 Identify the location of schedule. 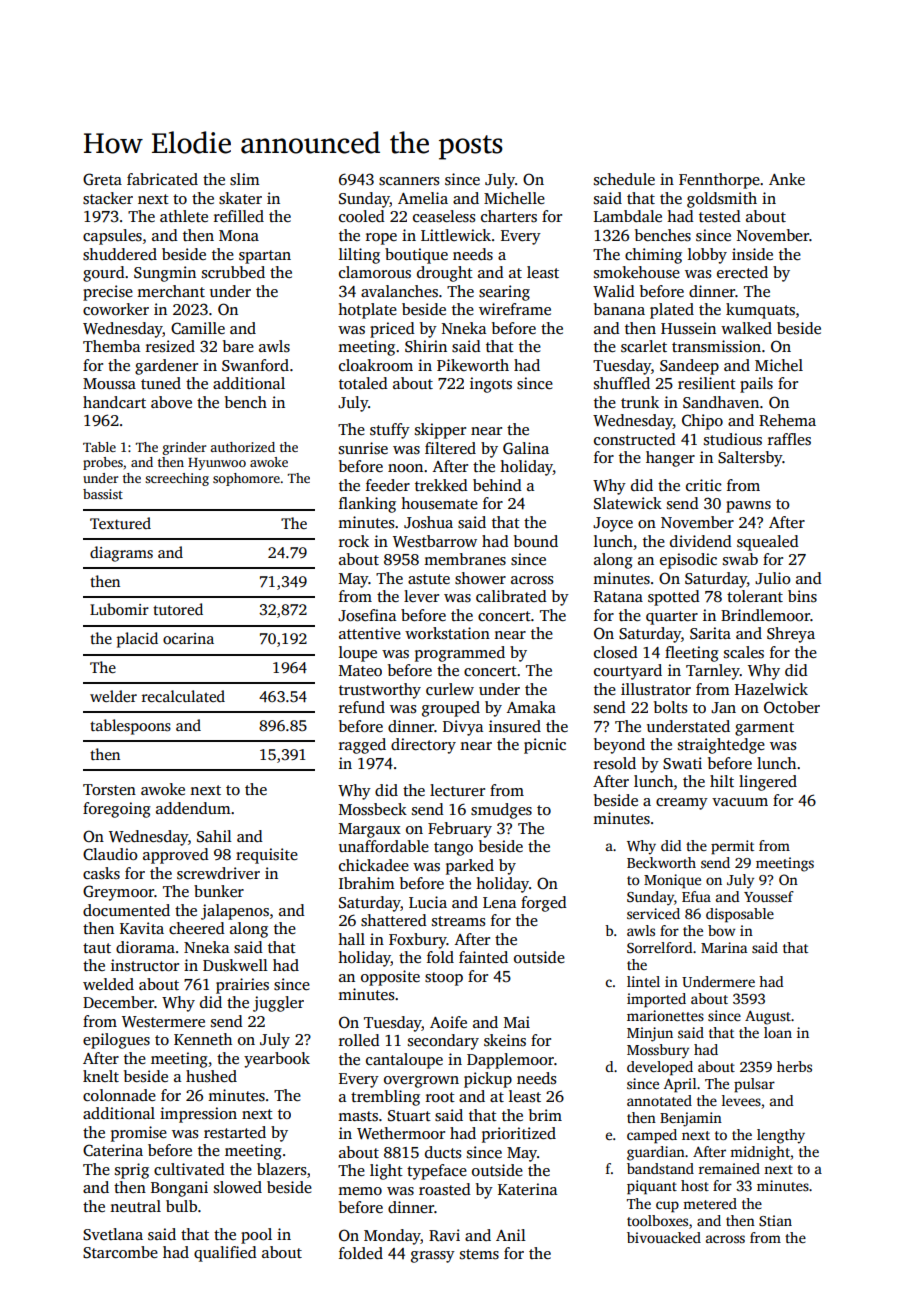
(624, 179).
